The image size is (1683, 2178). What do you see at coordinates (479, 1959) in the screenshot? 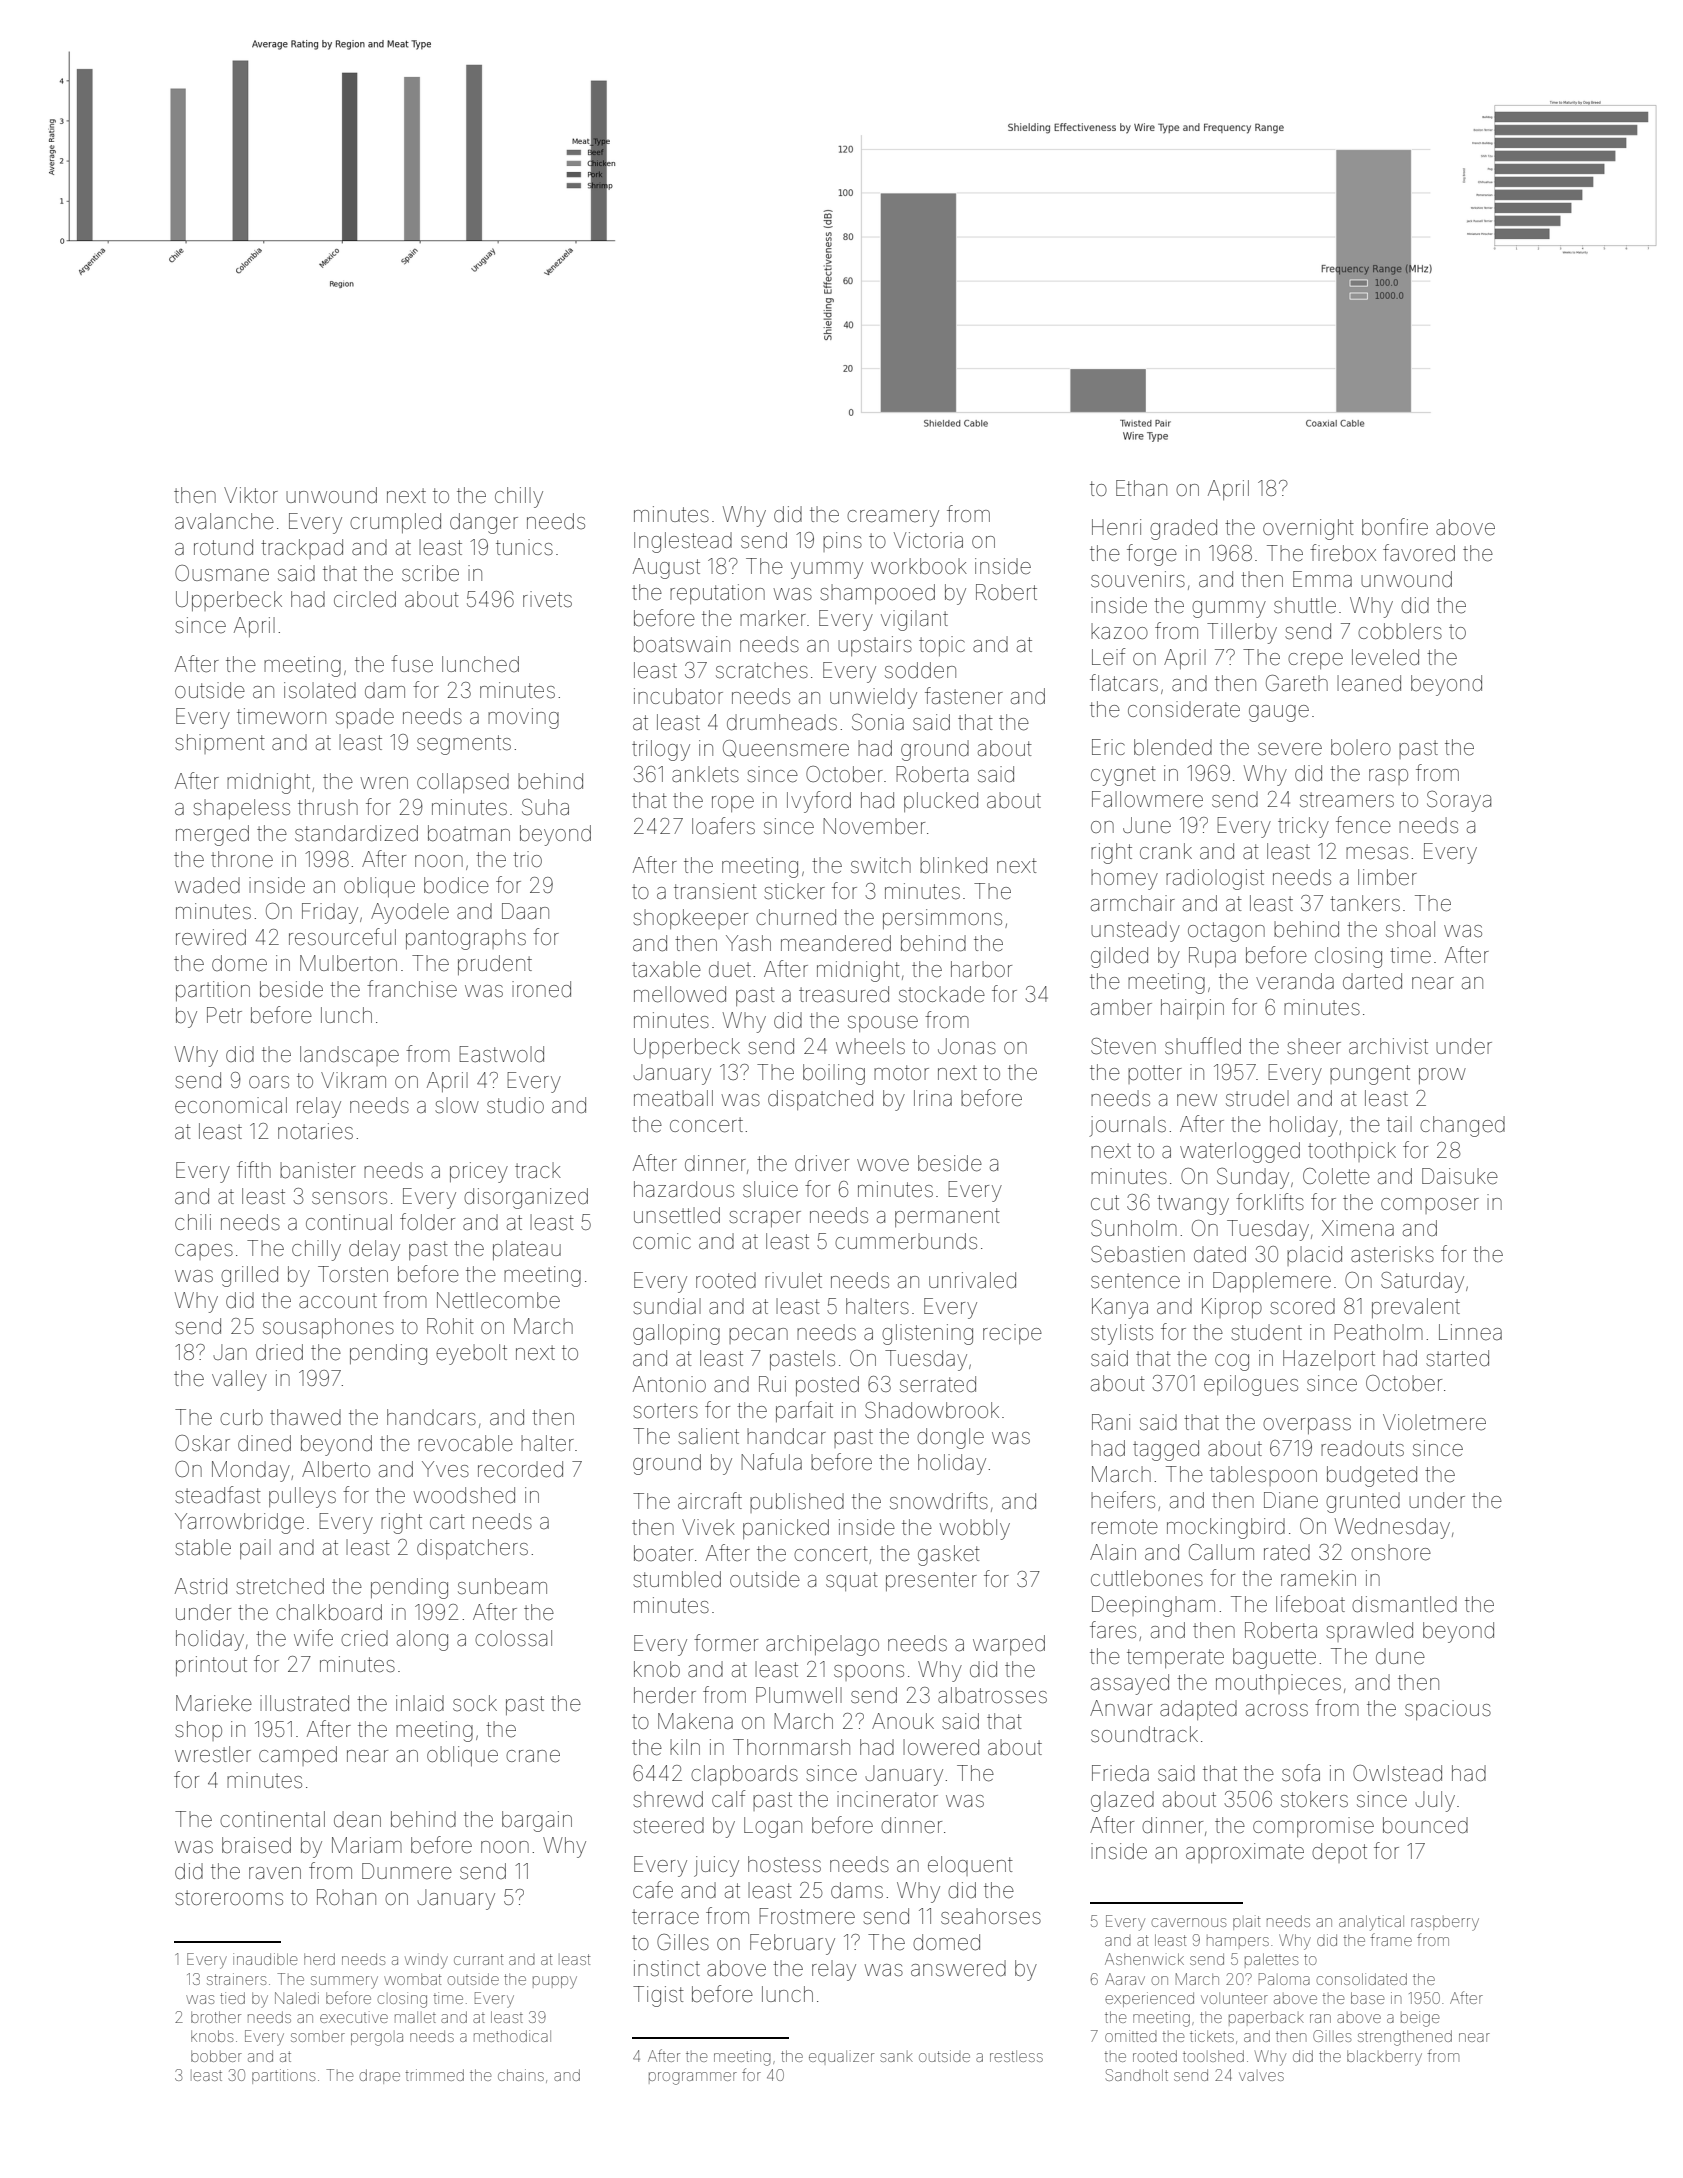
I see `currant` at bounding box center [479, 1959].
